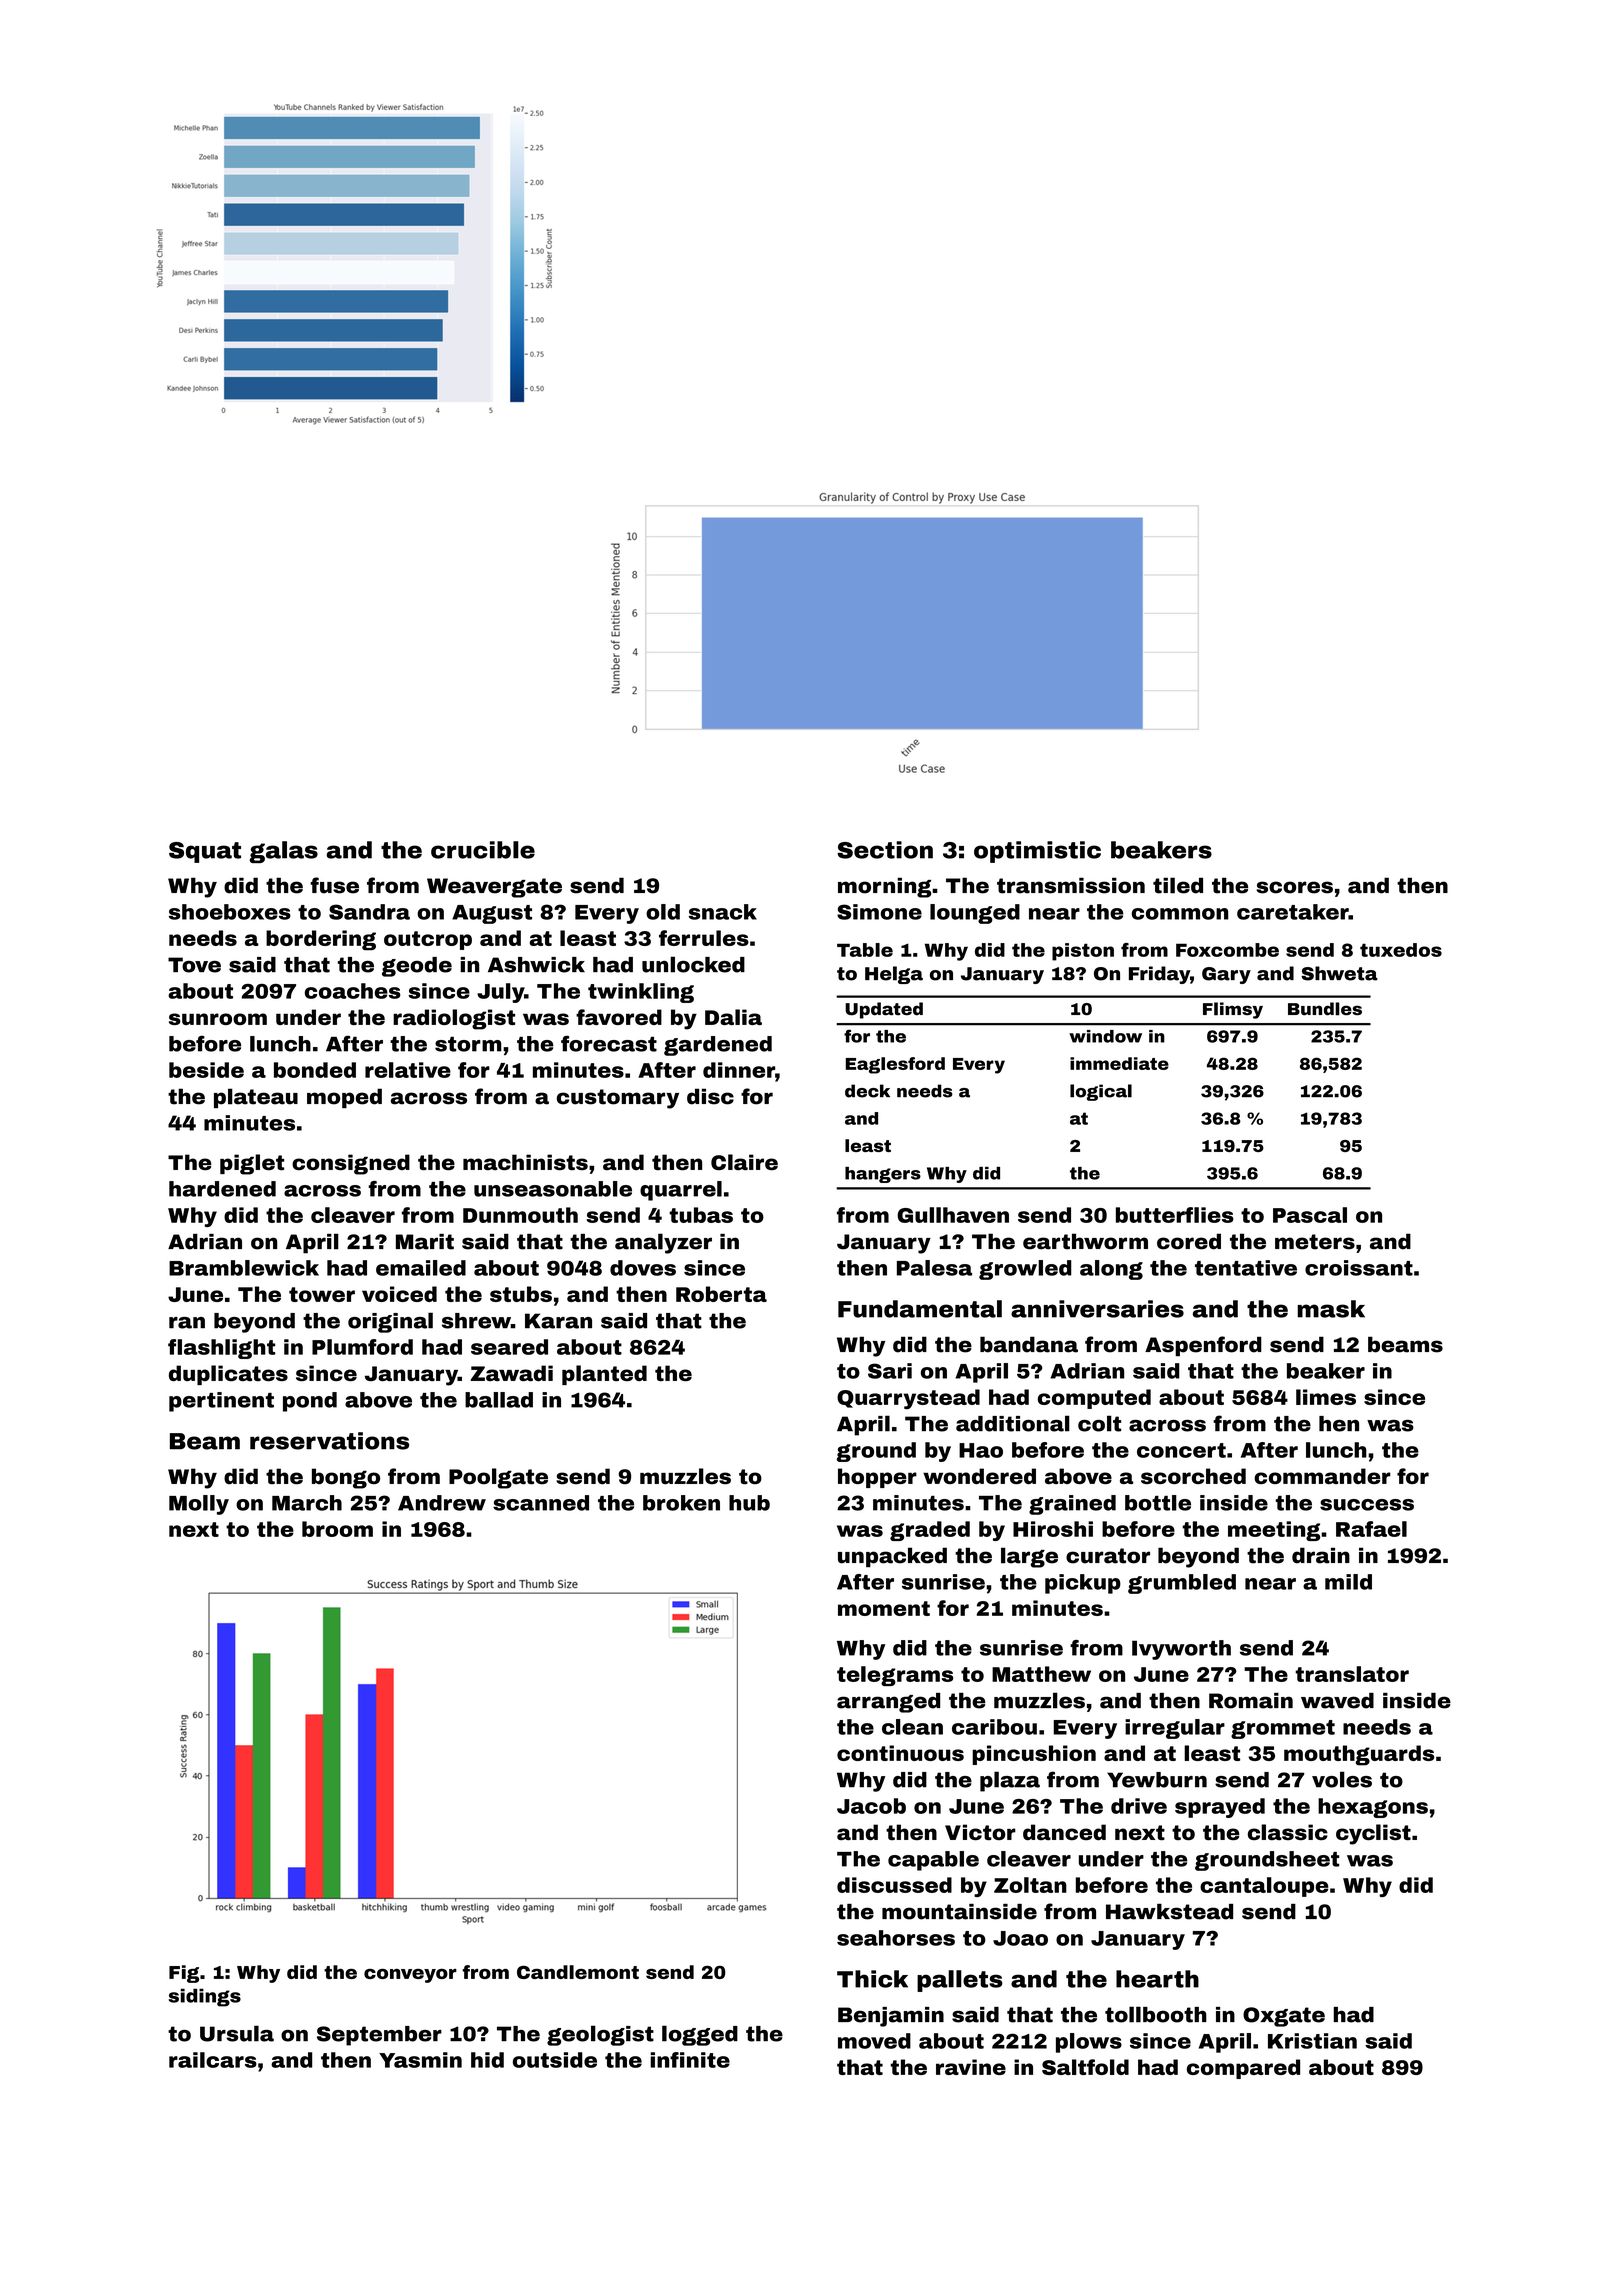 The height and width of the document is (2292, 1620). What do you see at coordinates (337, 1529) in the document?
I see `broom` at bounding box center [337, 1529].
